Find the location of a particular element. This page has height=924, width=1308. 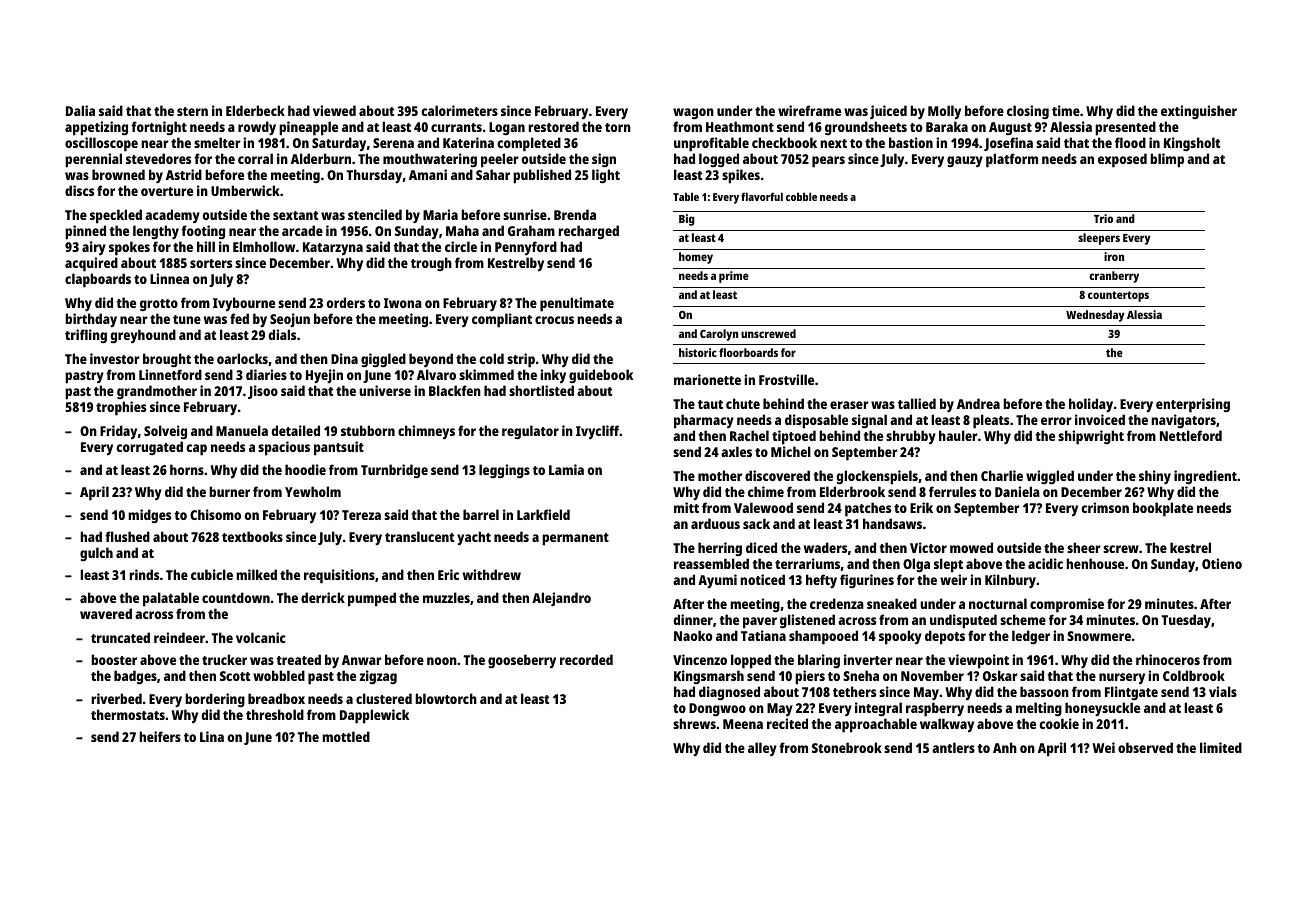

stern is located at coordinates (192, 111).
